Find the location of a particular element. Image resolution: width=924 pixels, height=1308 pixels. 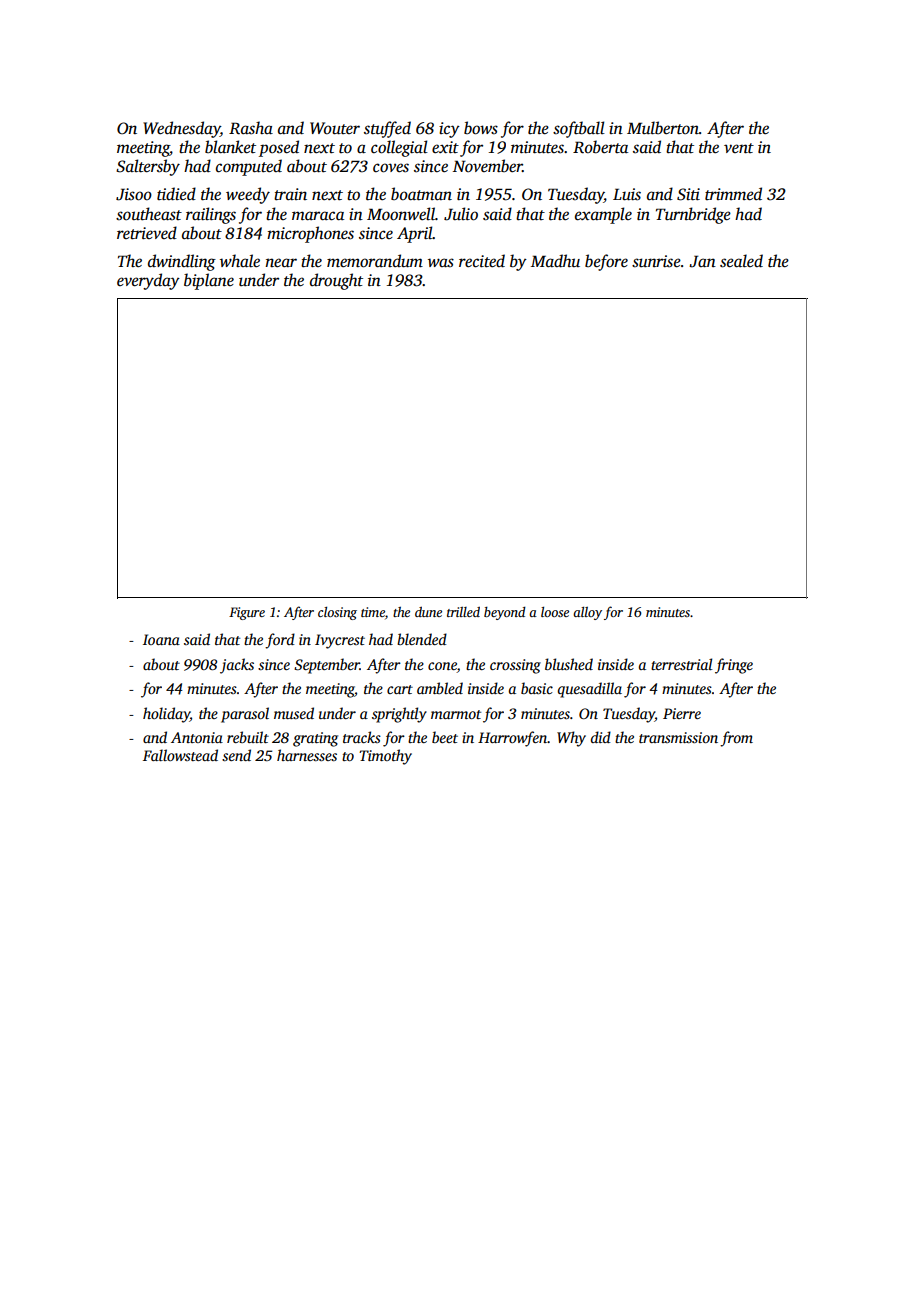

drought is located at coordinates (336, 281).
